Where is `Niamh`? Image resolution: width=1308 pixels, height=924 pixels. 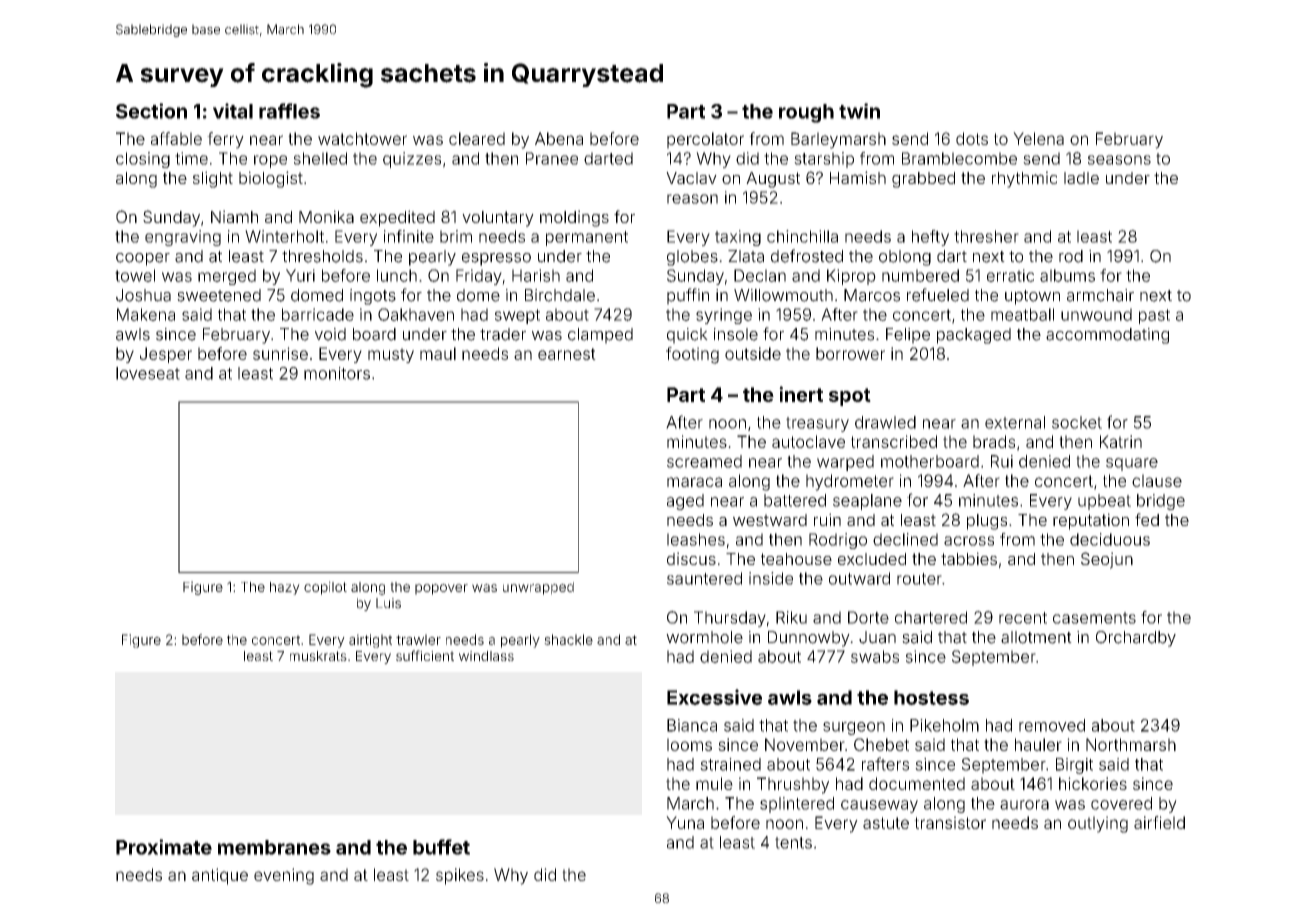
Niamh is located at coordinates (234, 216).
